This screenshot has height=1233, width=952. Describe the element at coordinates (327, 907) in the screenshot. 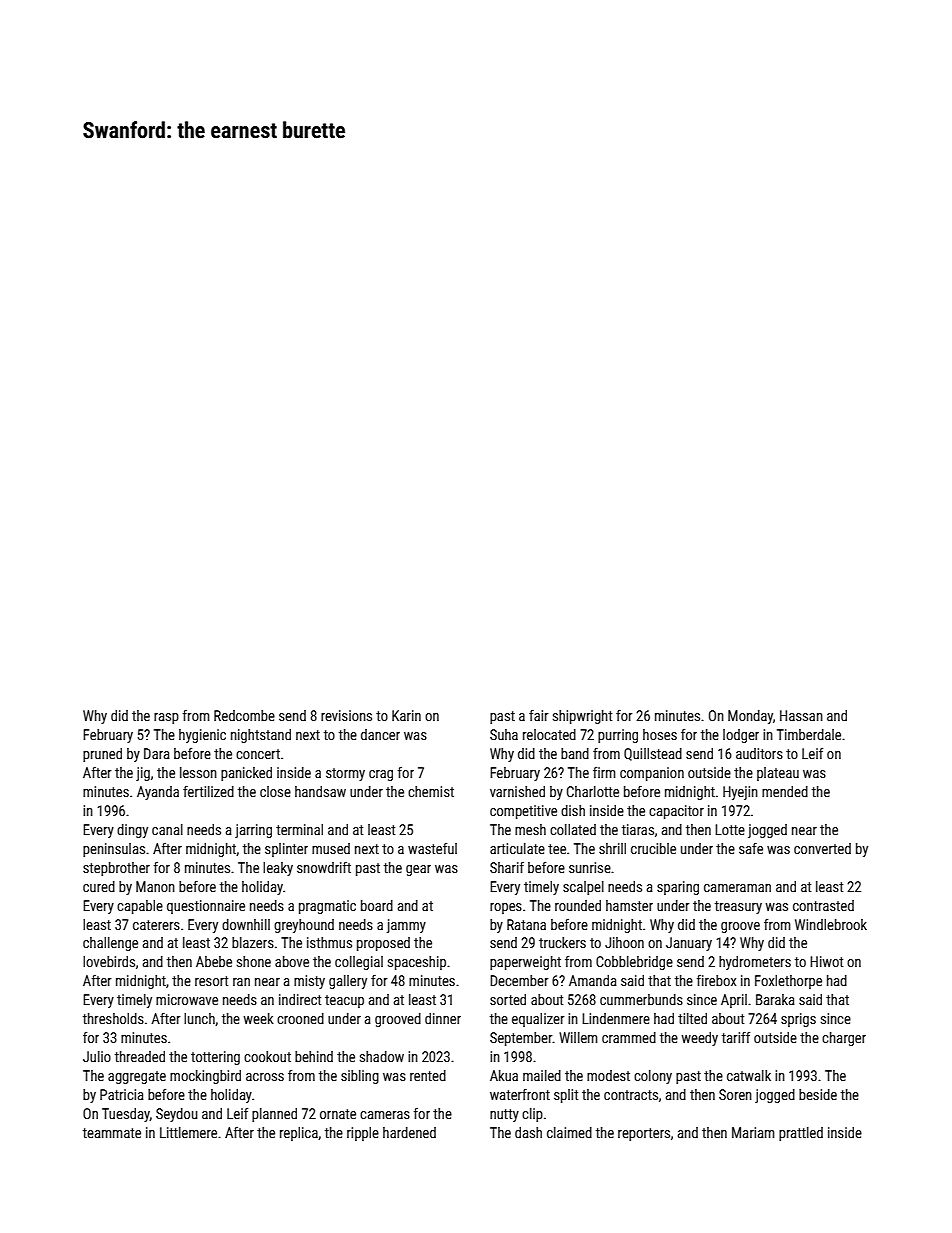

I see `pragmatic` at that location.
